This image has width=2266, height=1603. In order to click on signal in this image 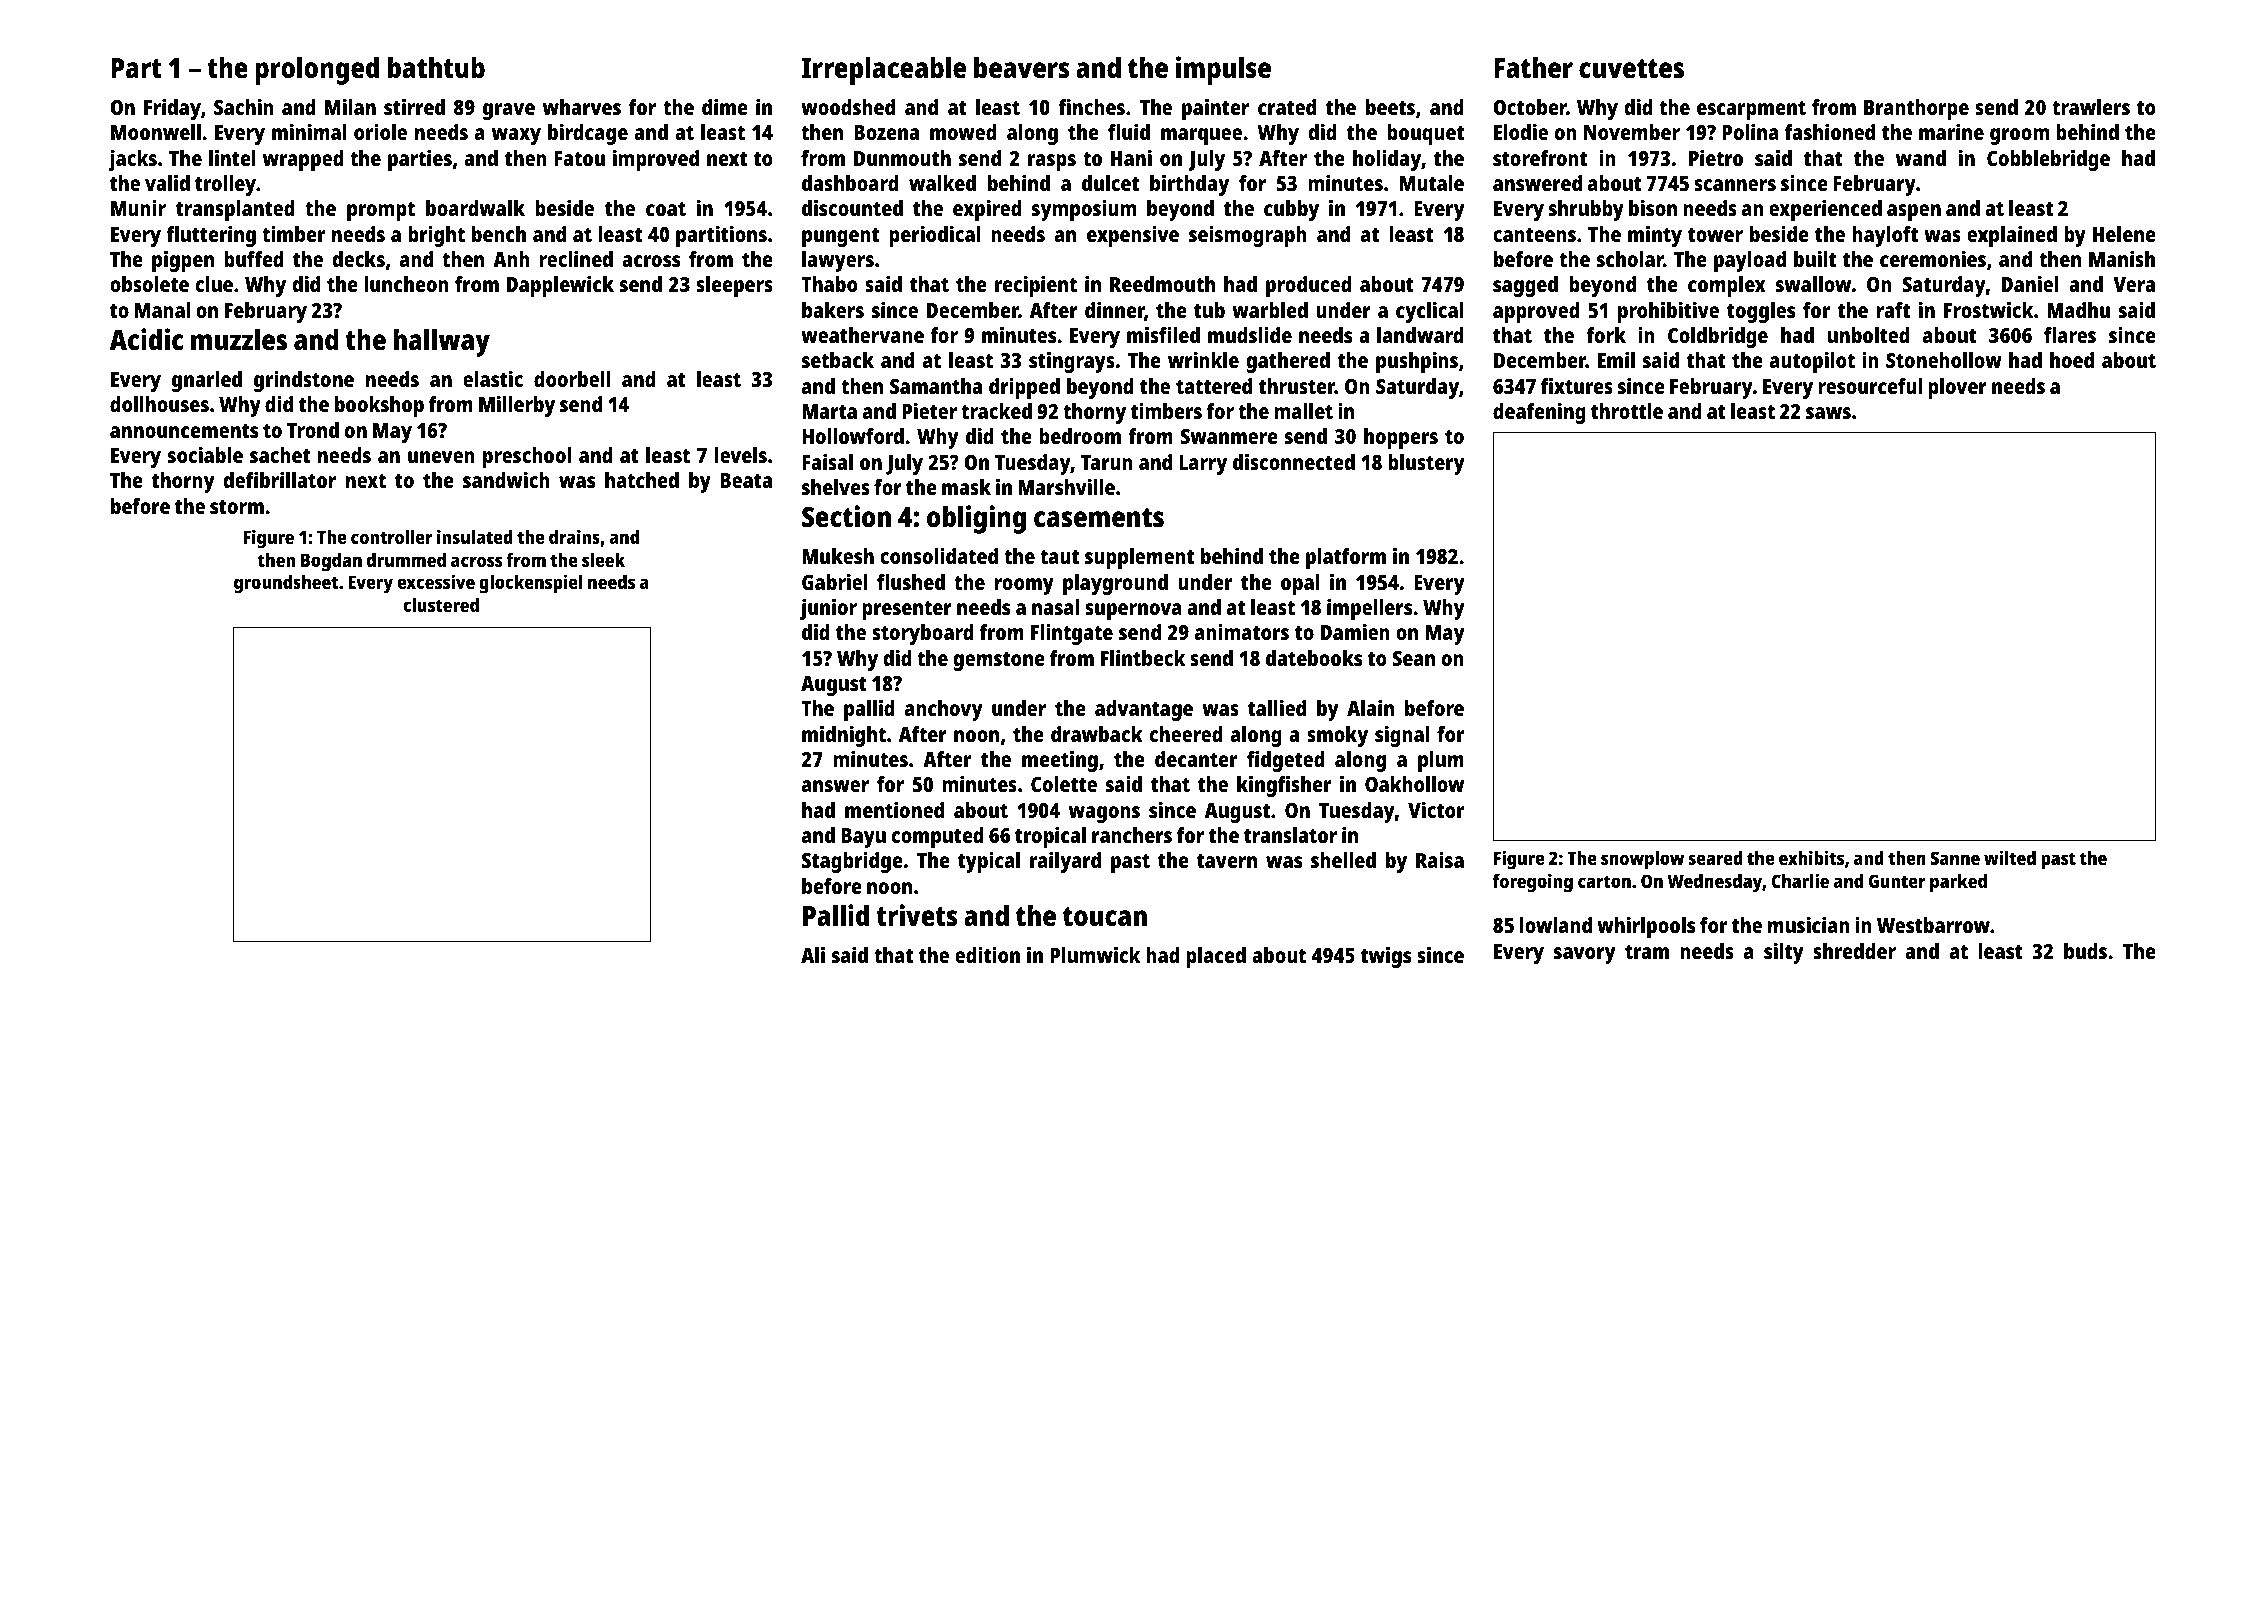, I will do `click(1402, 736)`.
